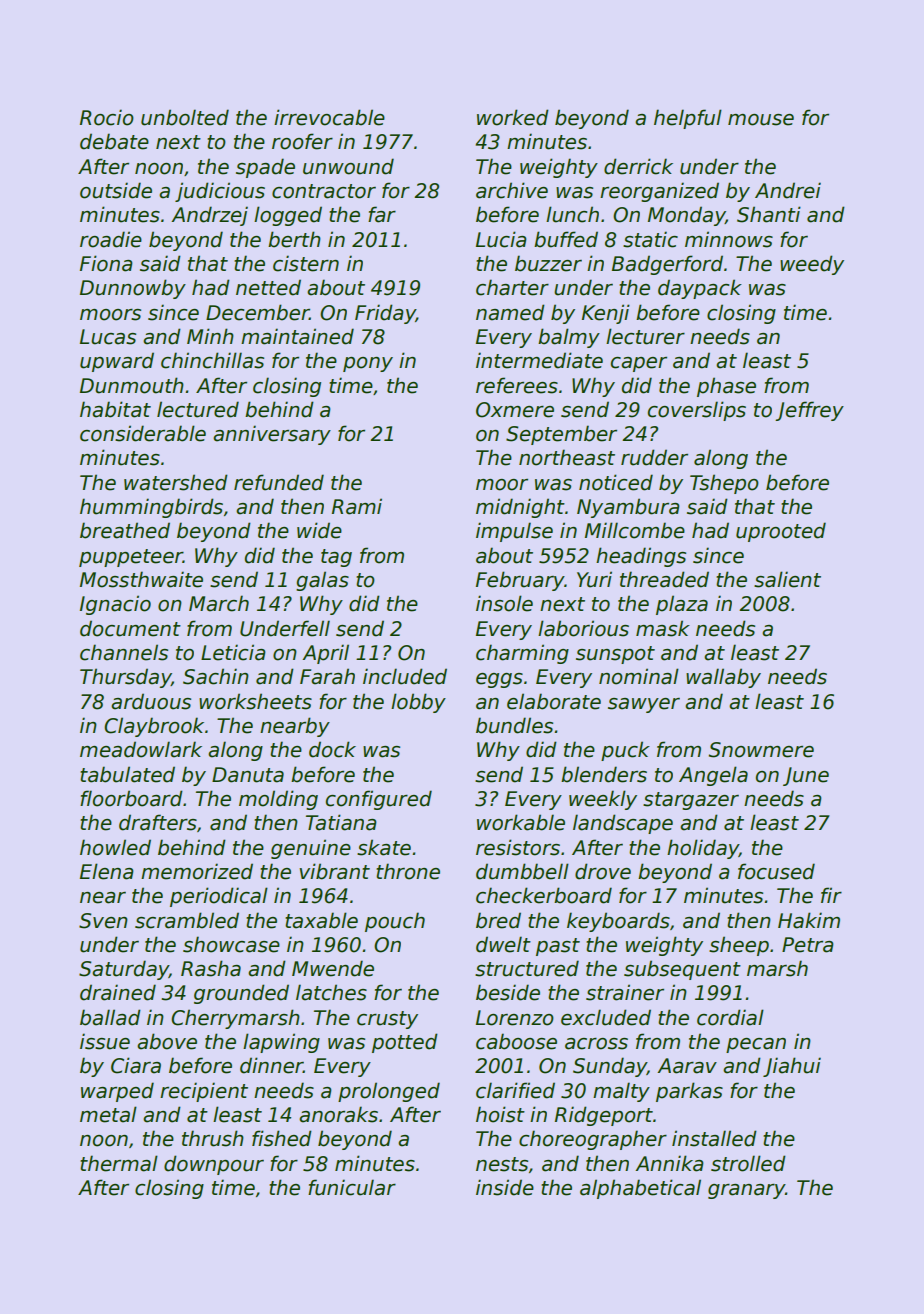  Describe the element at coordinates (119, 1163) in the screenshot. I see `thermal` at that location.
